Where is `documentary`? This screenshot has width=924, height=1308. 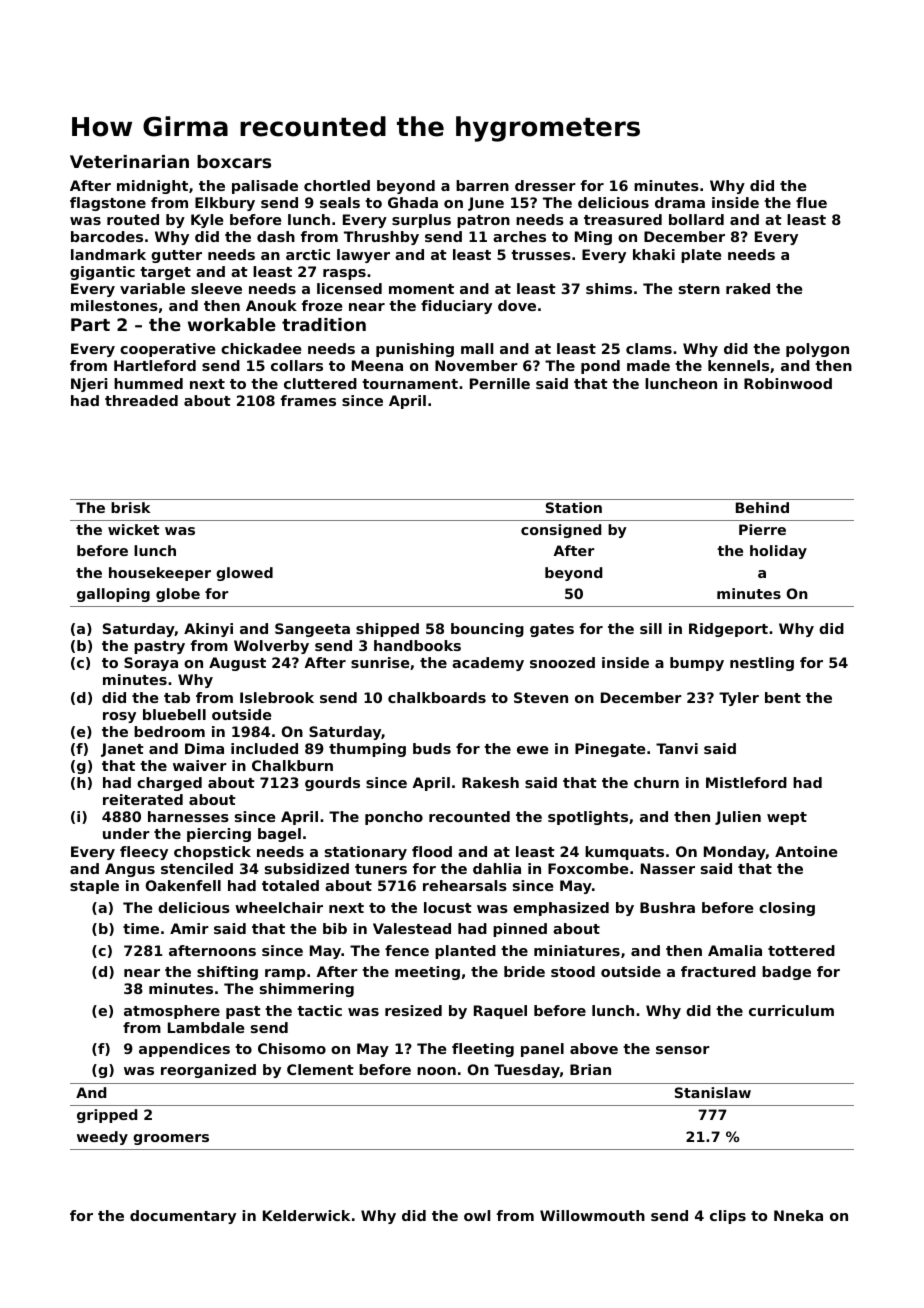 documentary is located at coordinates (183, 1217).
